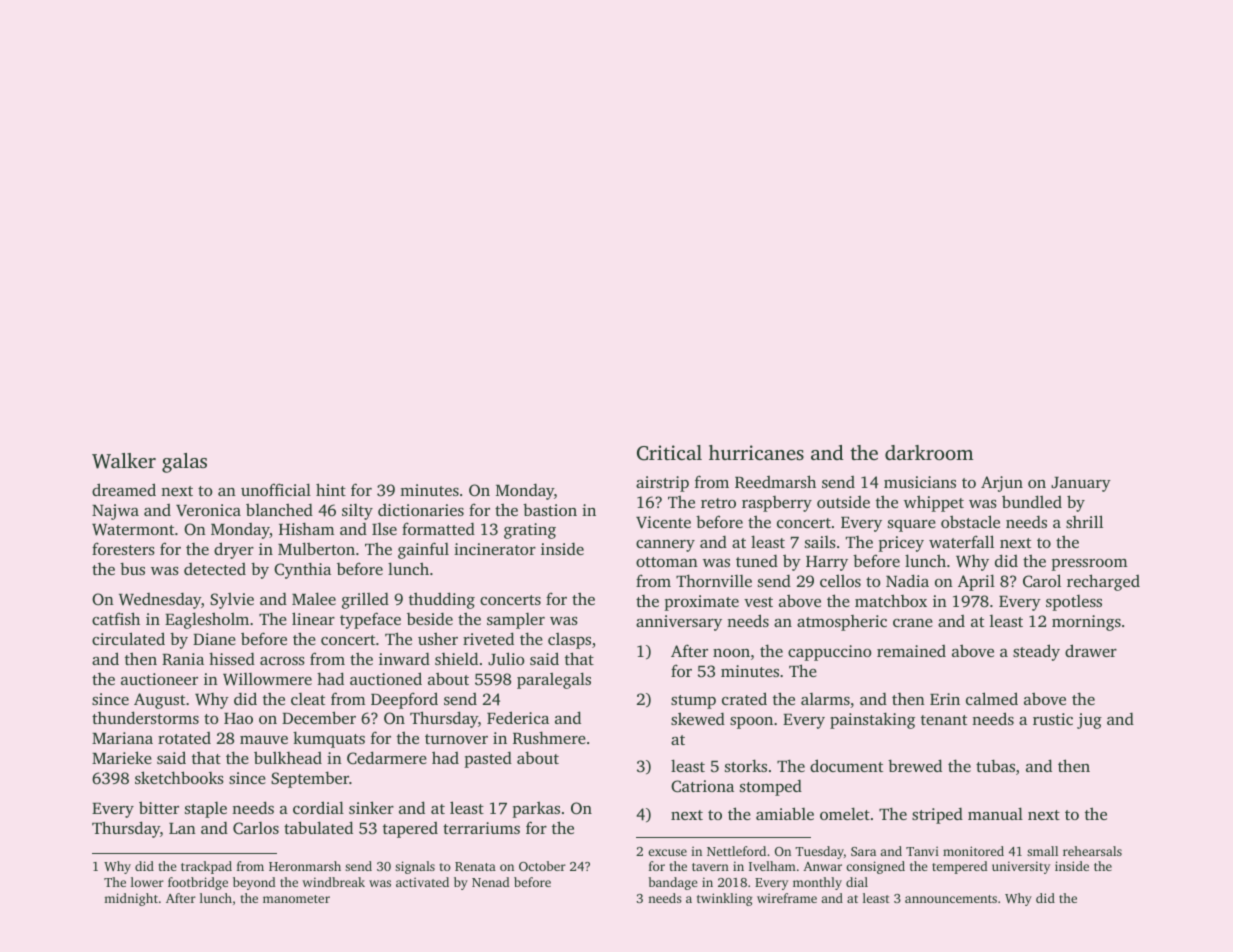 This image has height=952, width=1233. I want to click on usher, so click(438, 638).
